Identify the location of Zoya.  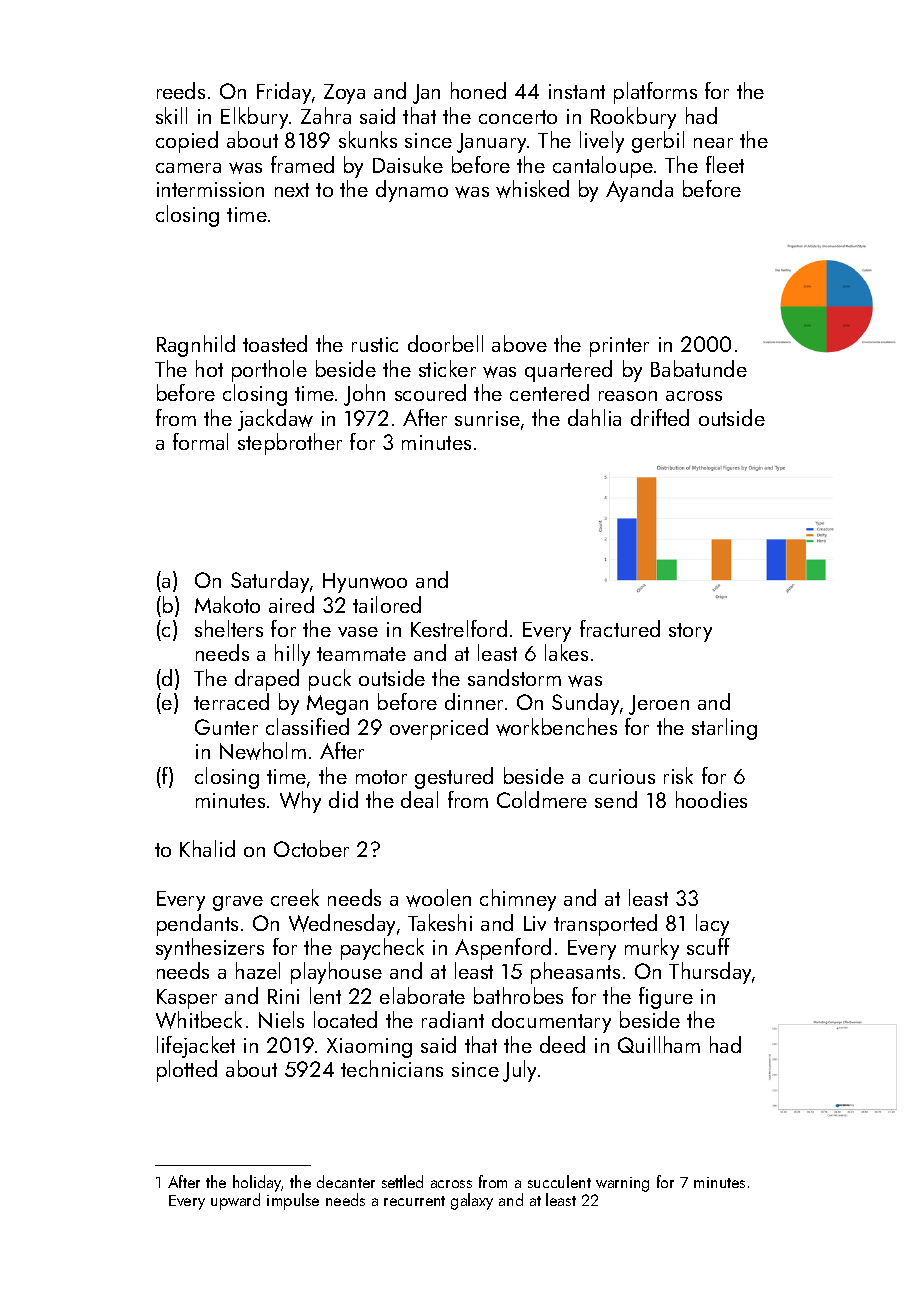
(344, 94).
